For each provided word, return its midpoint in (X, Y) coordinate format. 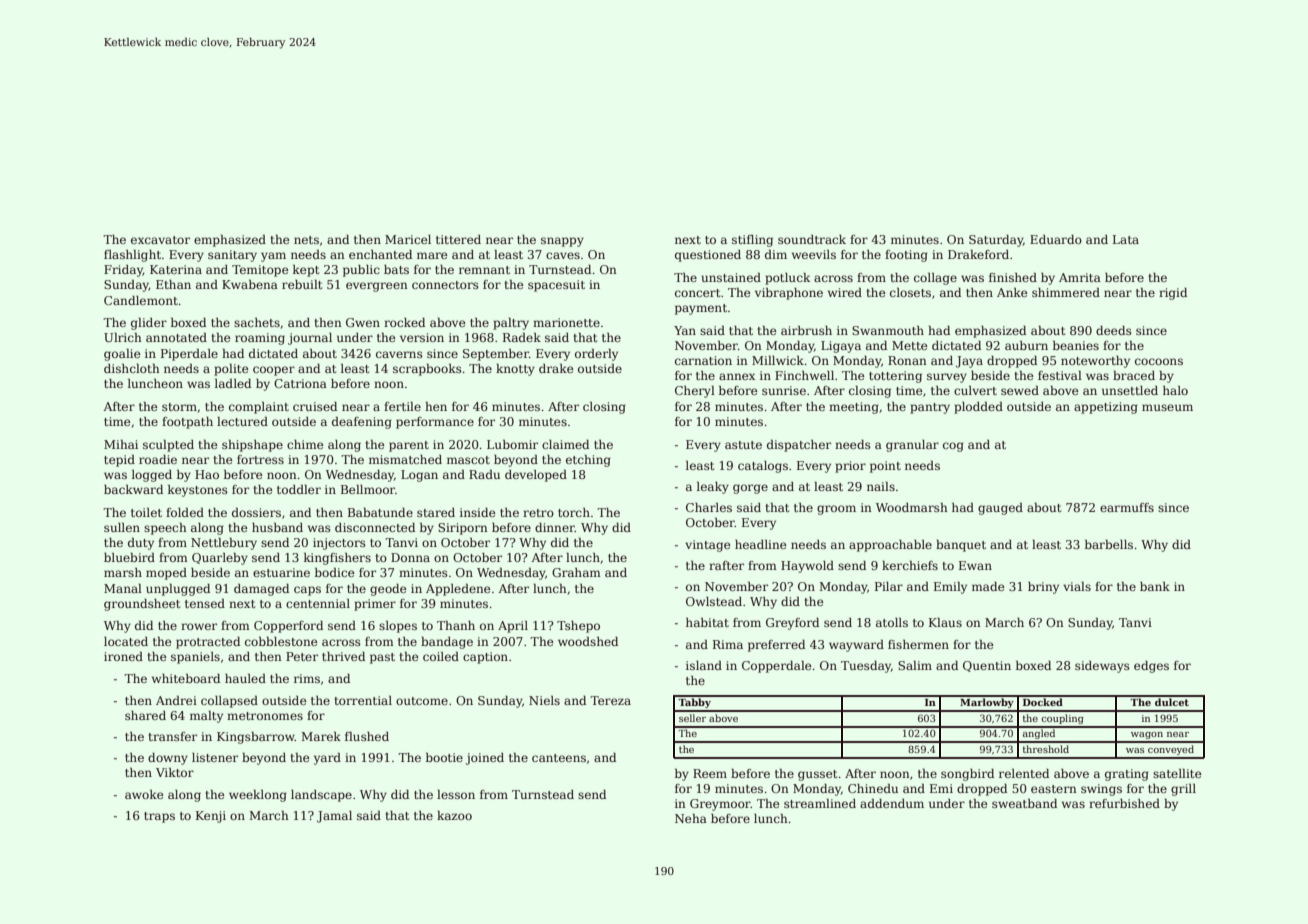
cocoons (1159, 361)
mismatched (405, 459)
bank (1155, 586)
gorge (750, 489)
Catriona (300, 383)
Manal (123, 588)
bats (396, 269)
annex (737, 376)
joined (485, 759)
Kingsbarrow (256, 738)
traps (159, 817)
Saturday (996, 241)
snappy (562, 242)
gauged (1000, 509)
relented (1024, 773)
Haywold (807, 567)
